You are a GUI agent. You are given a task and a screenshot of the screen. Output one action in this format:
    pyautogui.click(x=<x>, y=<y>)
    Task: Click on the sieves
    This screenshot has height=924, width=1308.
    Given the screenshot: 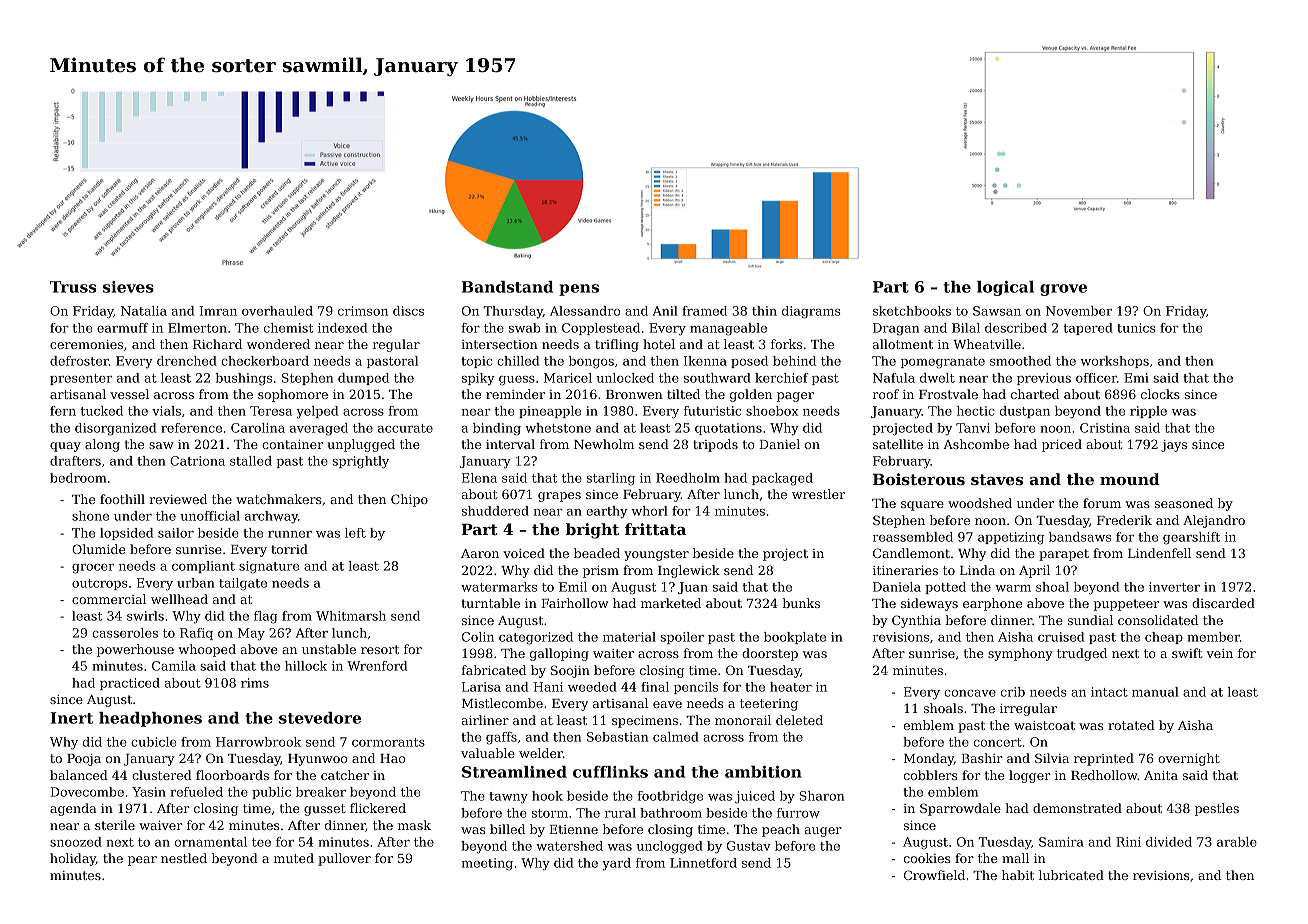 What is the action you would take?
    pyautogui.click(x=128, y=287)
